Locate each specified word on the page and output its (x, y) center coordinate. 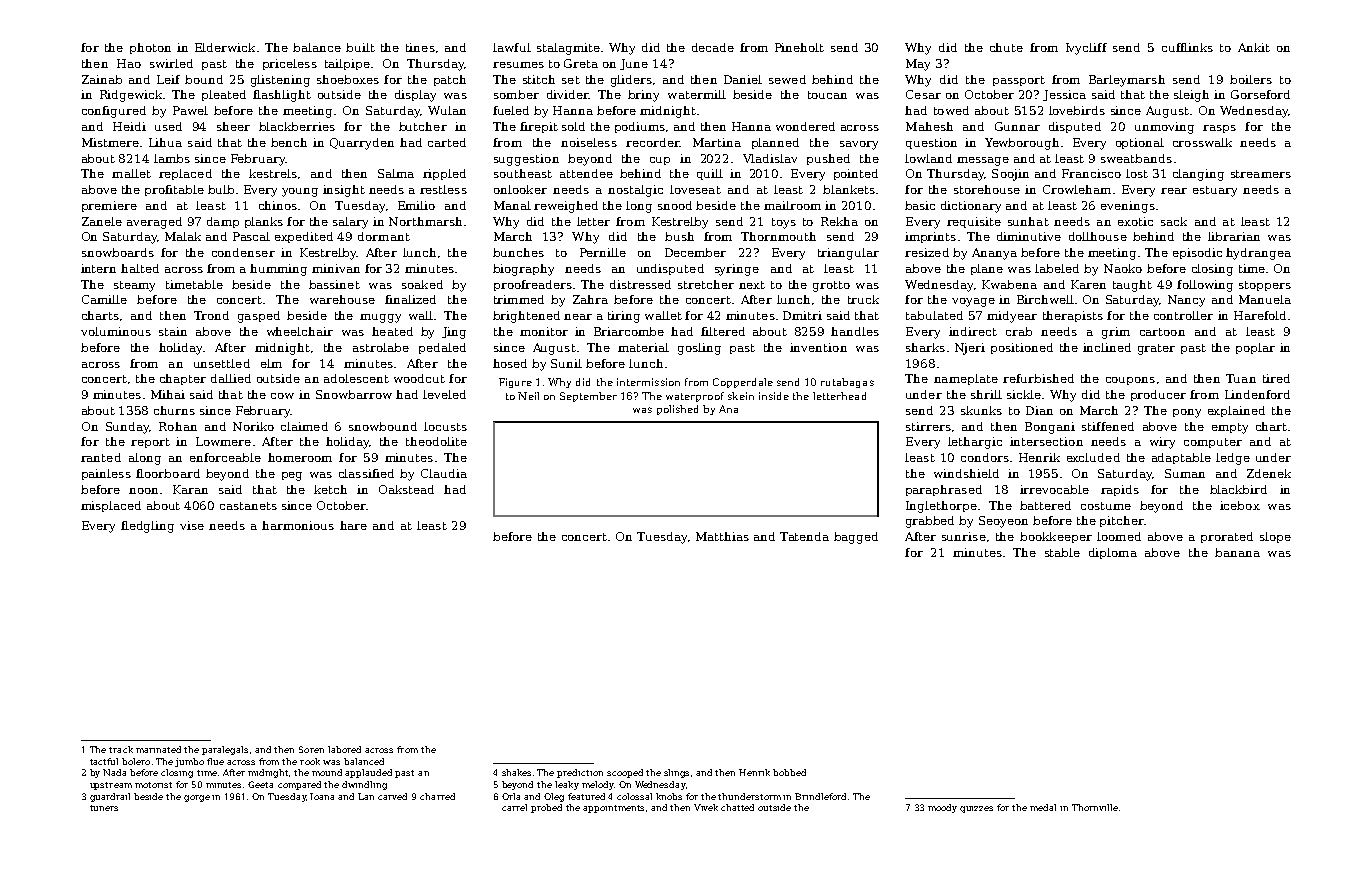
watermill (697, 94)
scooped (625, 773)
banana (1237, 552)
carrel (514, 807)
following (1205, 286)
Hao (129, 63)
